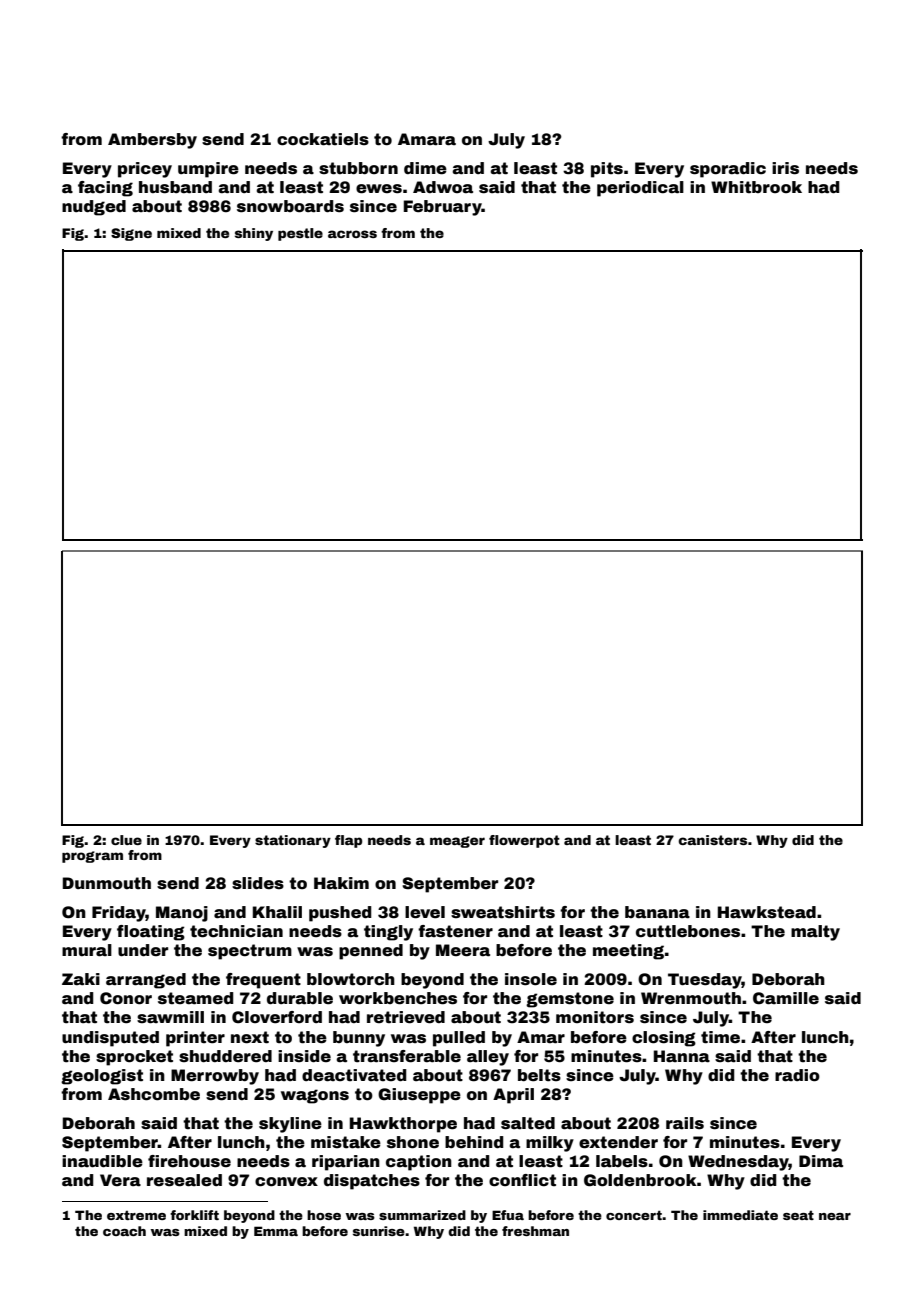  Describe the element at coordinates (154, 1094) in the image. I see `Ashcombe` at that location.
